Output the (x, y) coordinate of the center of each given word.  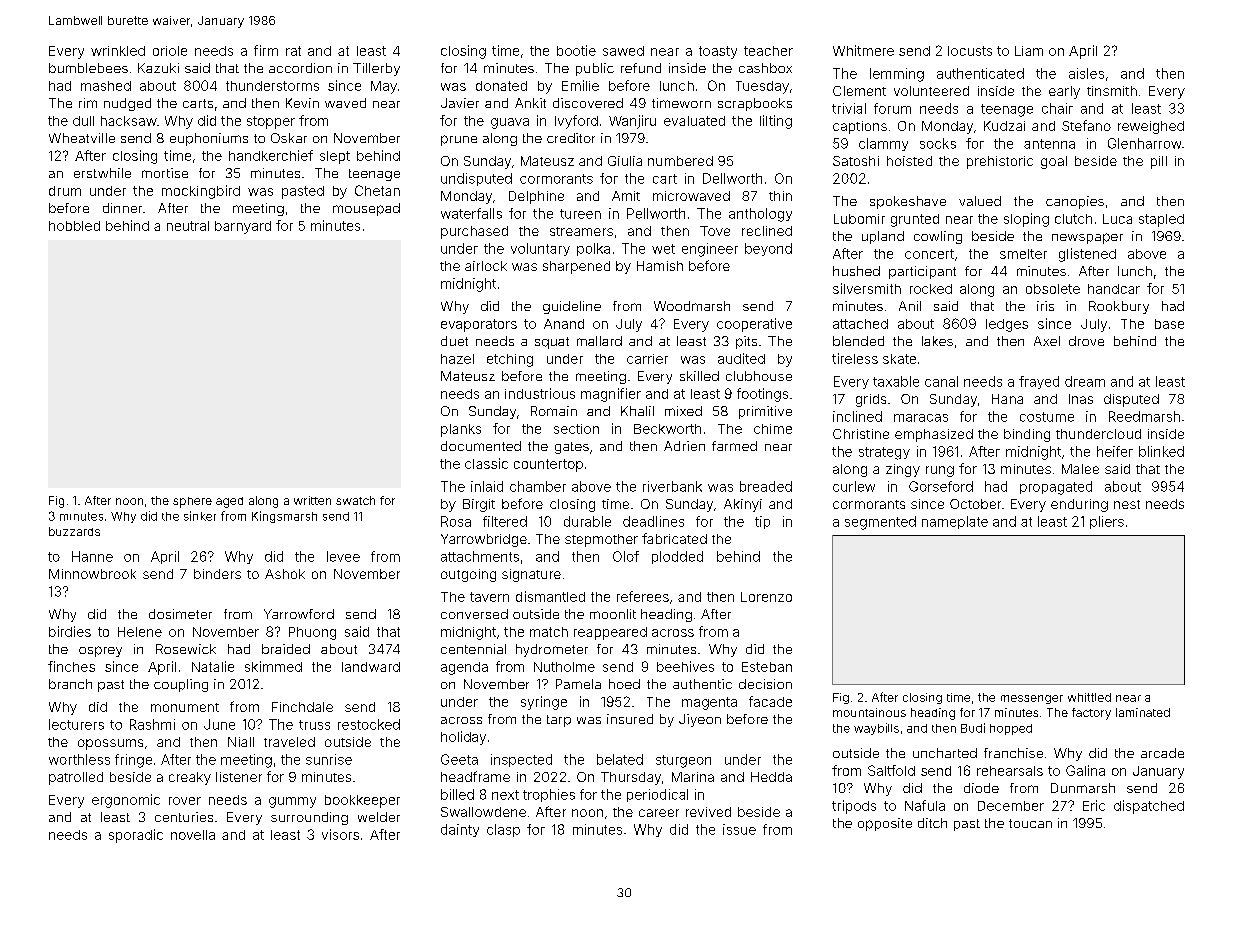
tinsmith (1112, 91)
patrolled (76, 778)
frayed (1039, 382)
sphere (192, 502)
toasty (718, 52)
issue (739, 829)
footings (762, 395)
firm (266, 50)
